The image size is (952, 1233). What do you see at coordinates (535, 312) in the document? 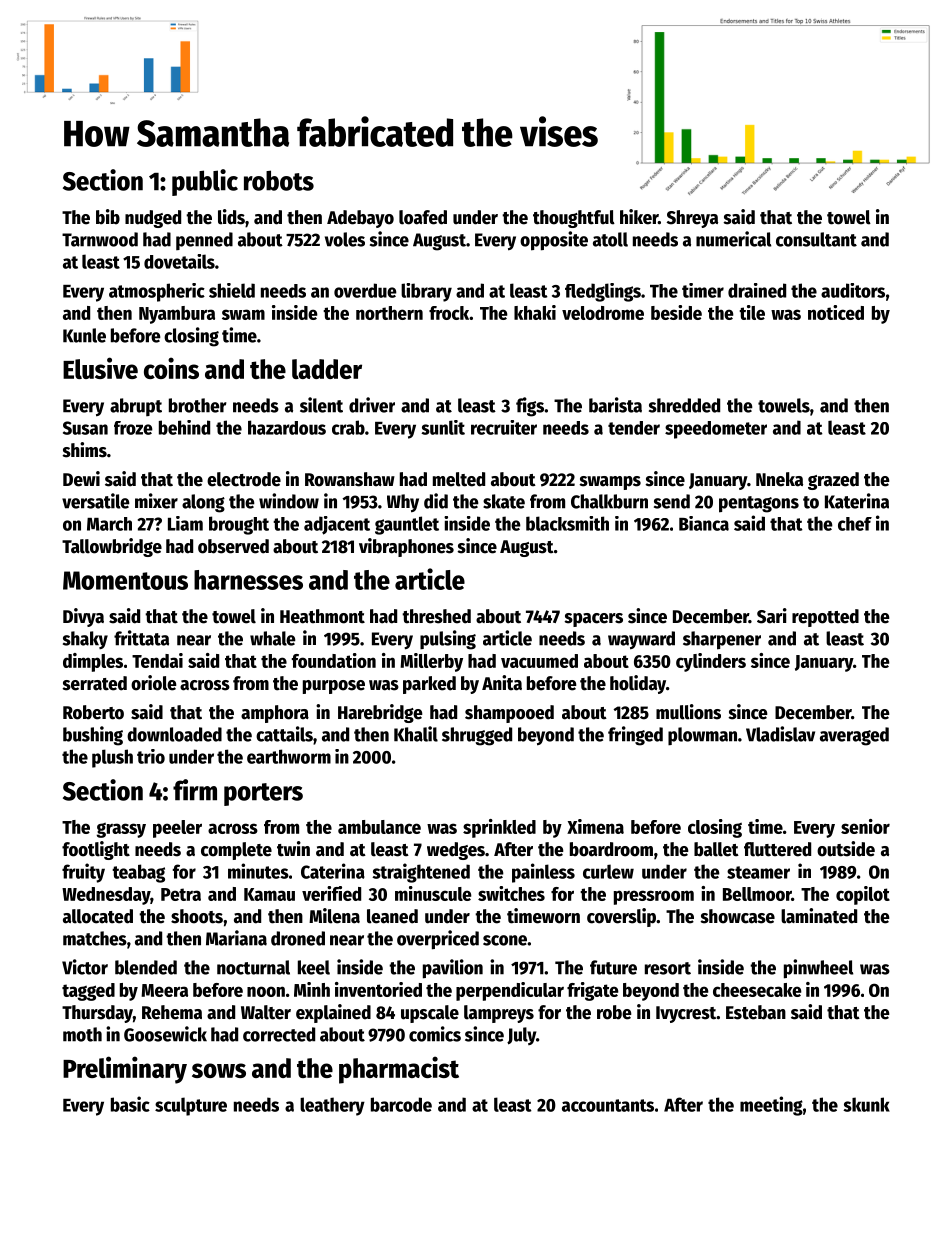
I see `khaki` at bounding box center [535, 312].
